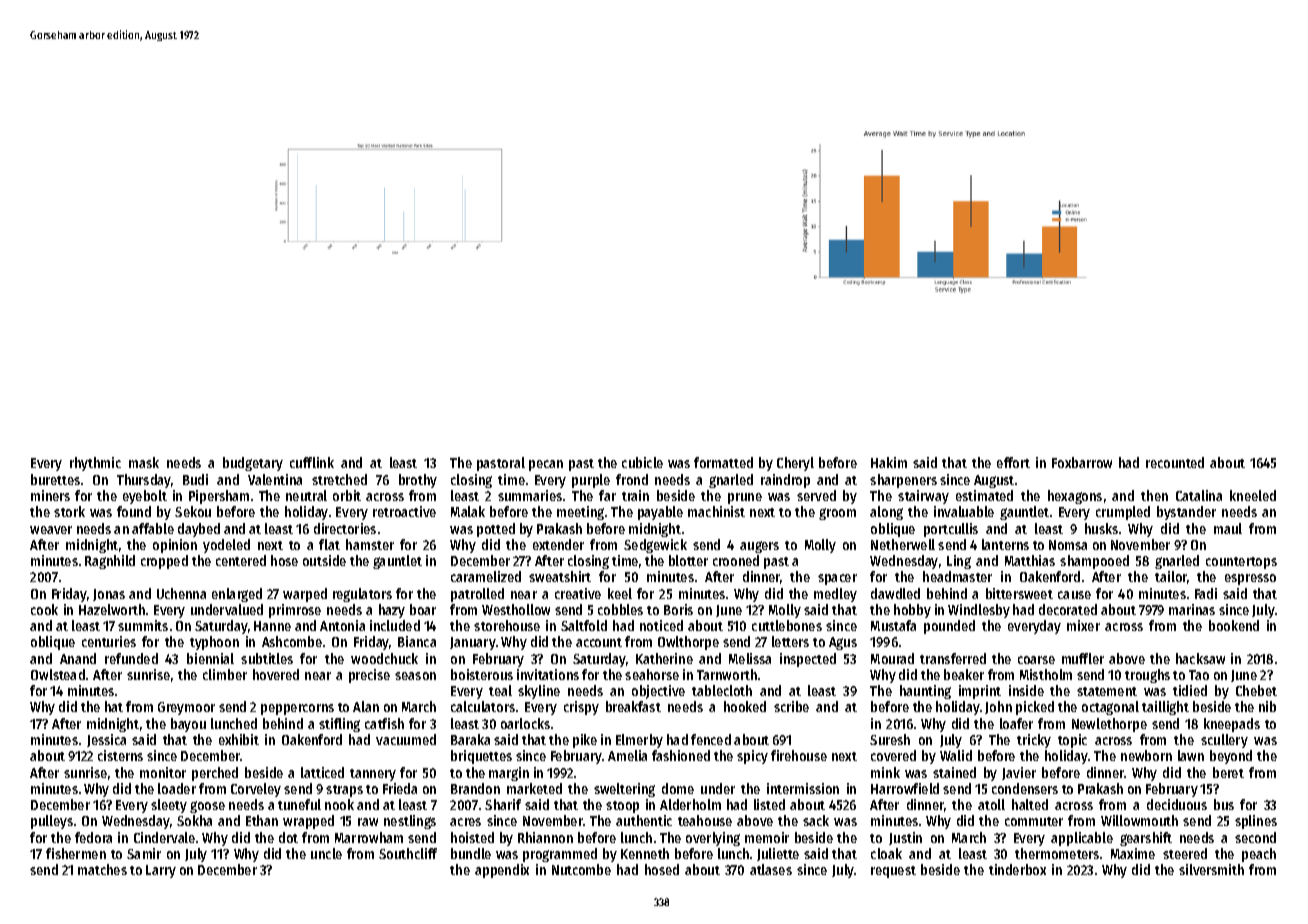 The image size is (1308, 924). I want to click on oarlocks, so click(525, 723).
